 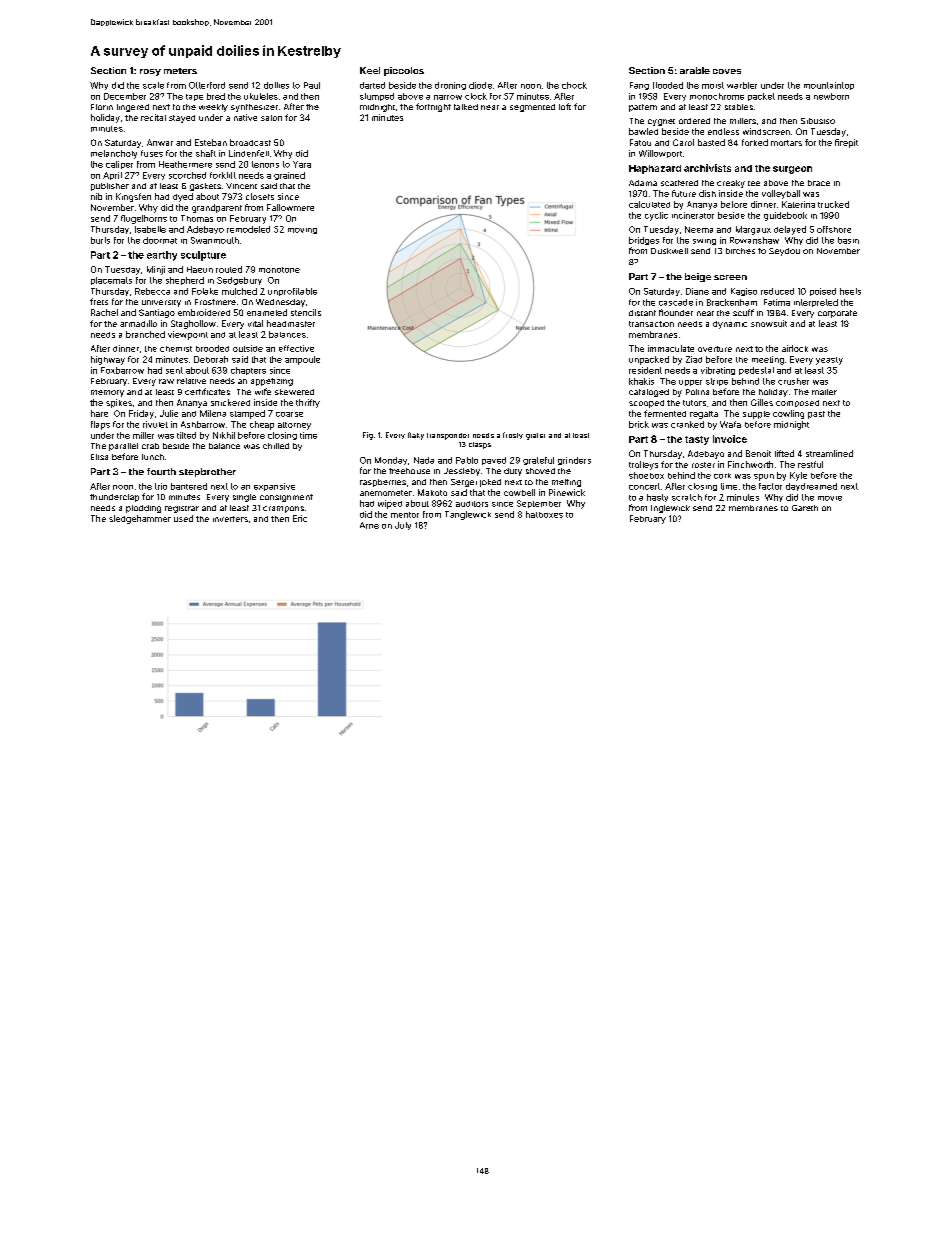 I want to click on distant, so click(x=642, y=313).
